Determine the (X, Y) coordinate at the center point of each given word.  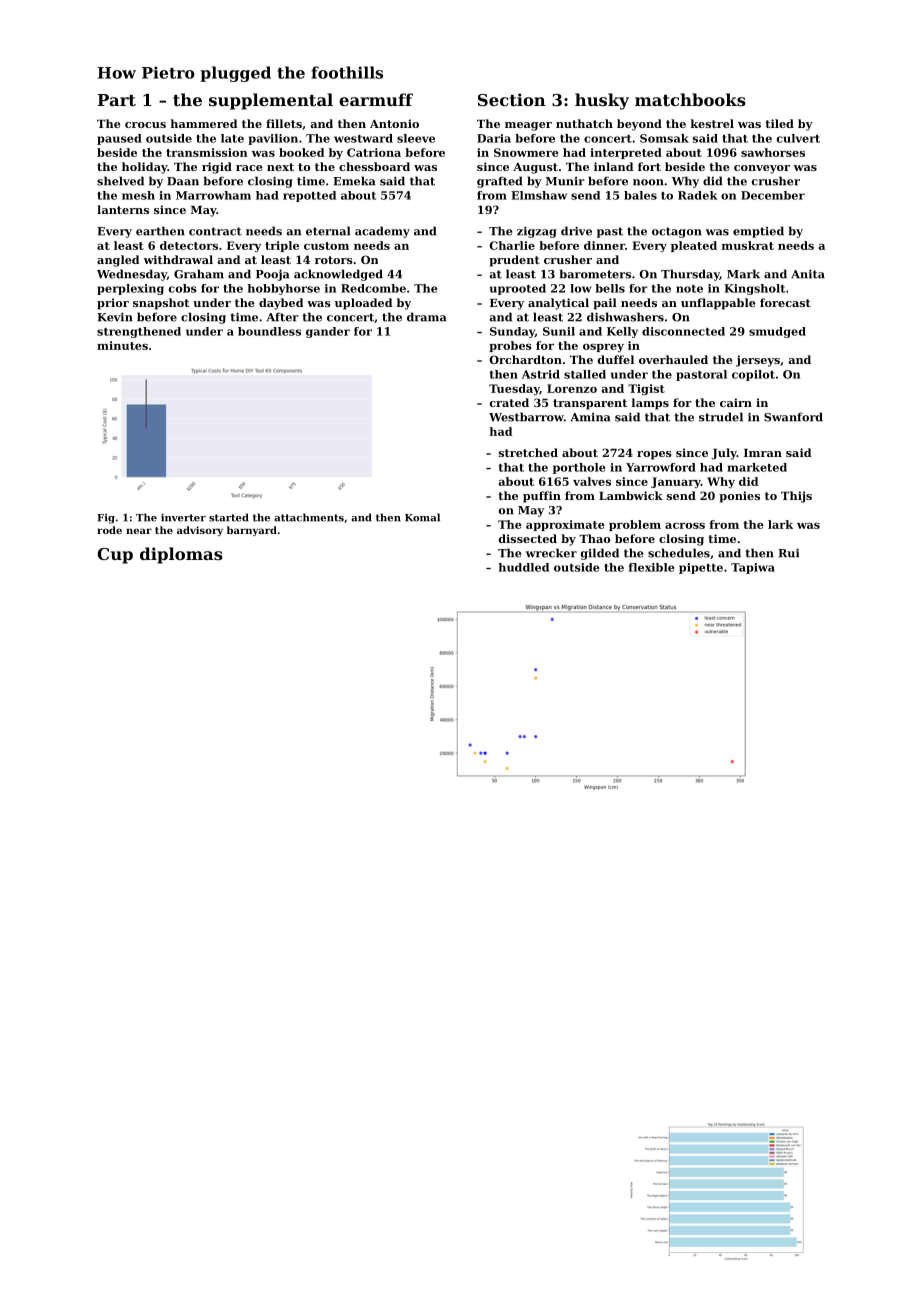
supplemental (271, 101)
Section (512, 99)
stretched (528, 452)
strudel (721, 417)
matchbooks (690, 99)
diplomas (181, 555)
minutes (122, 345)
